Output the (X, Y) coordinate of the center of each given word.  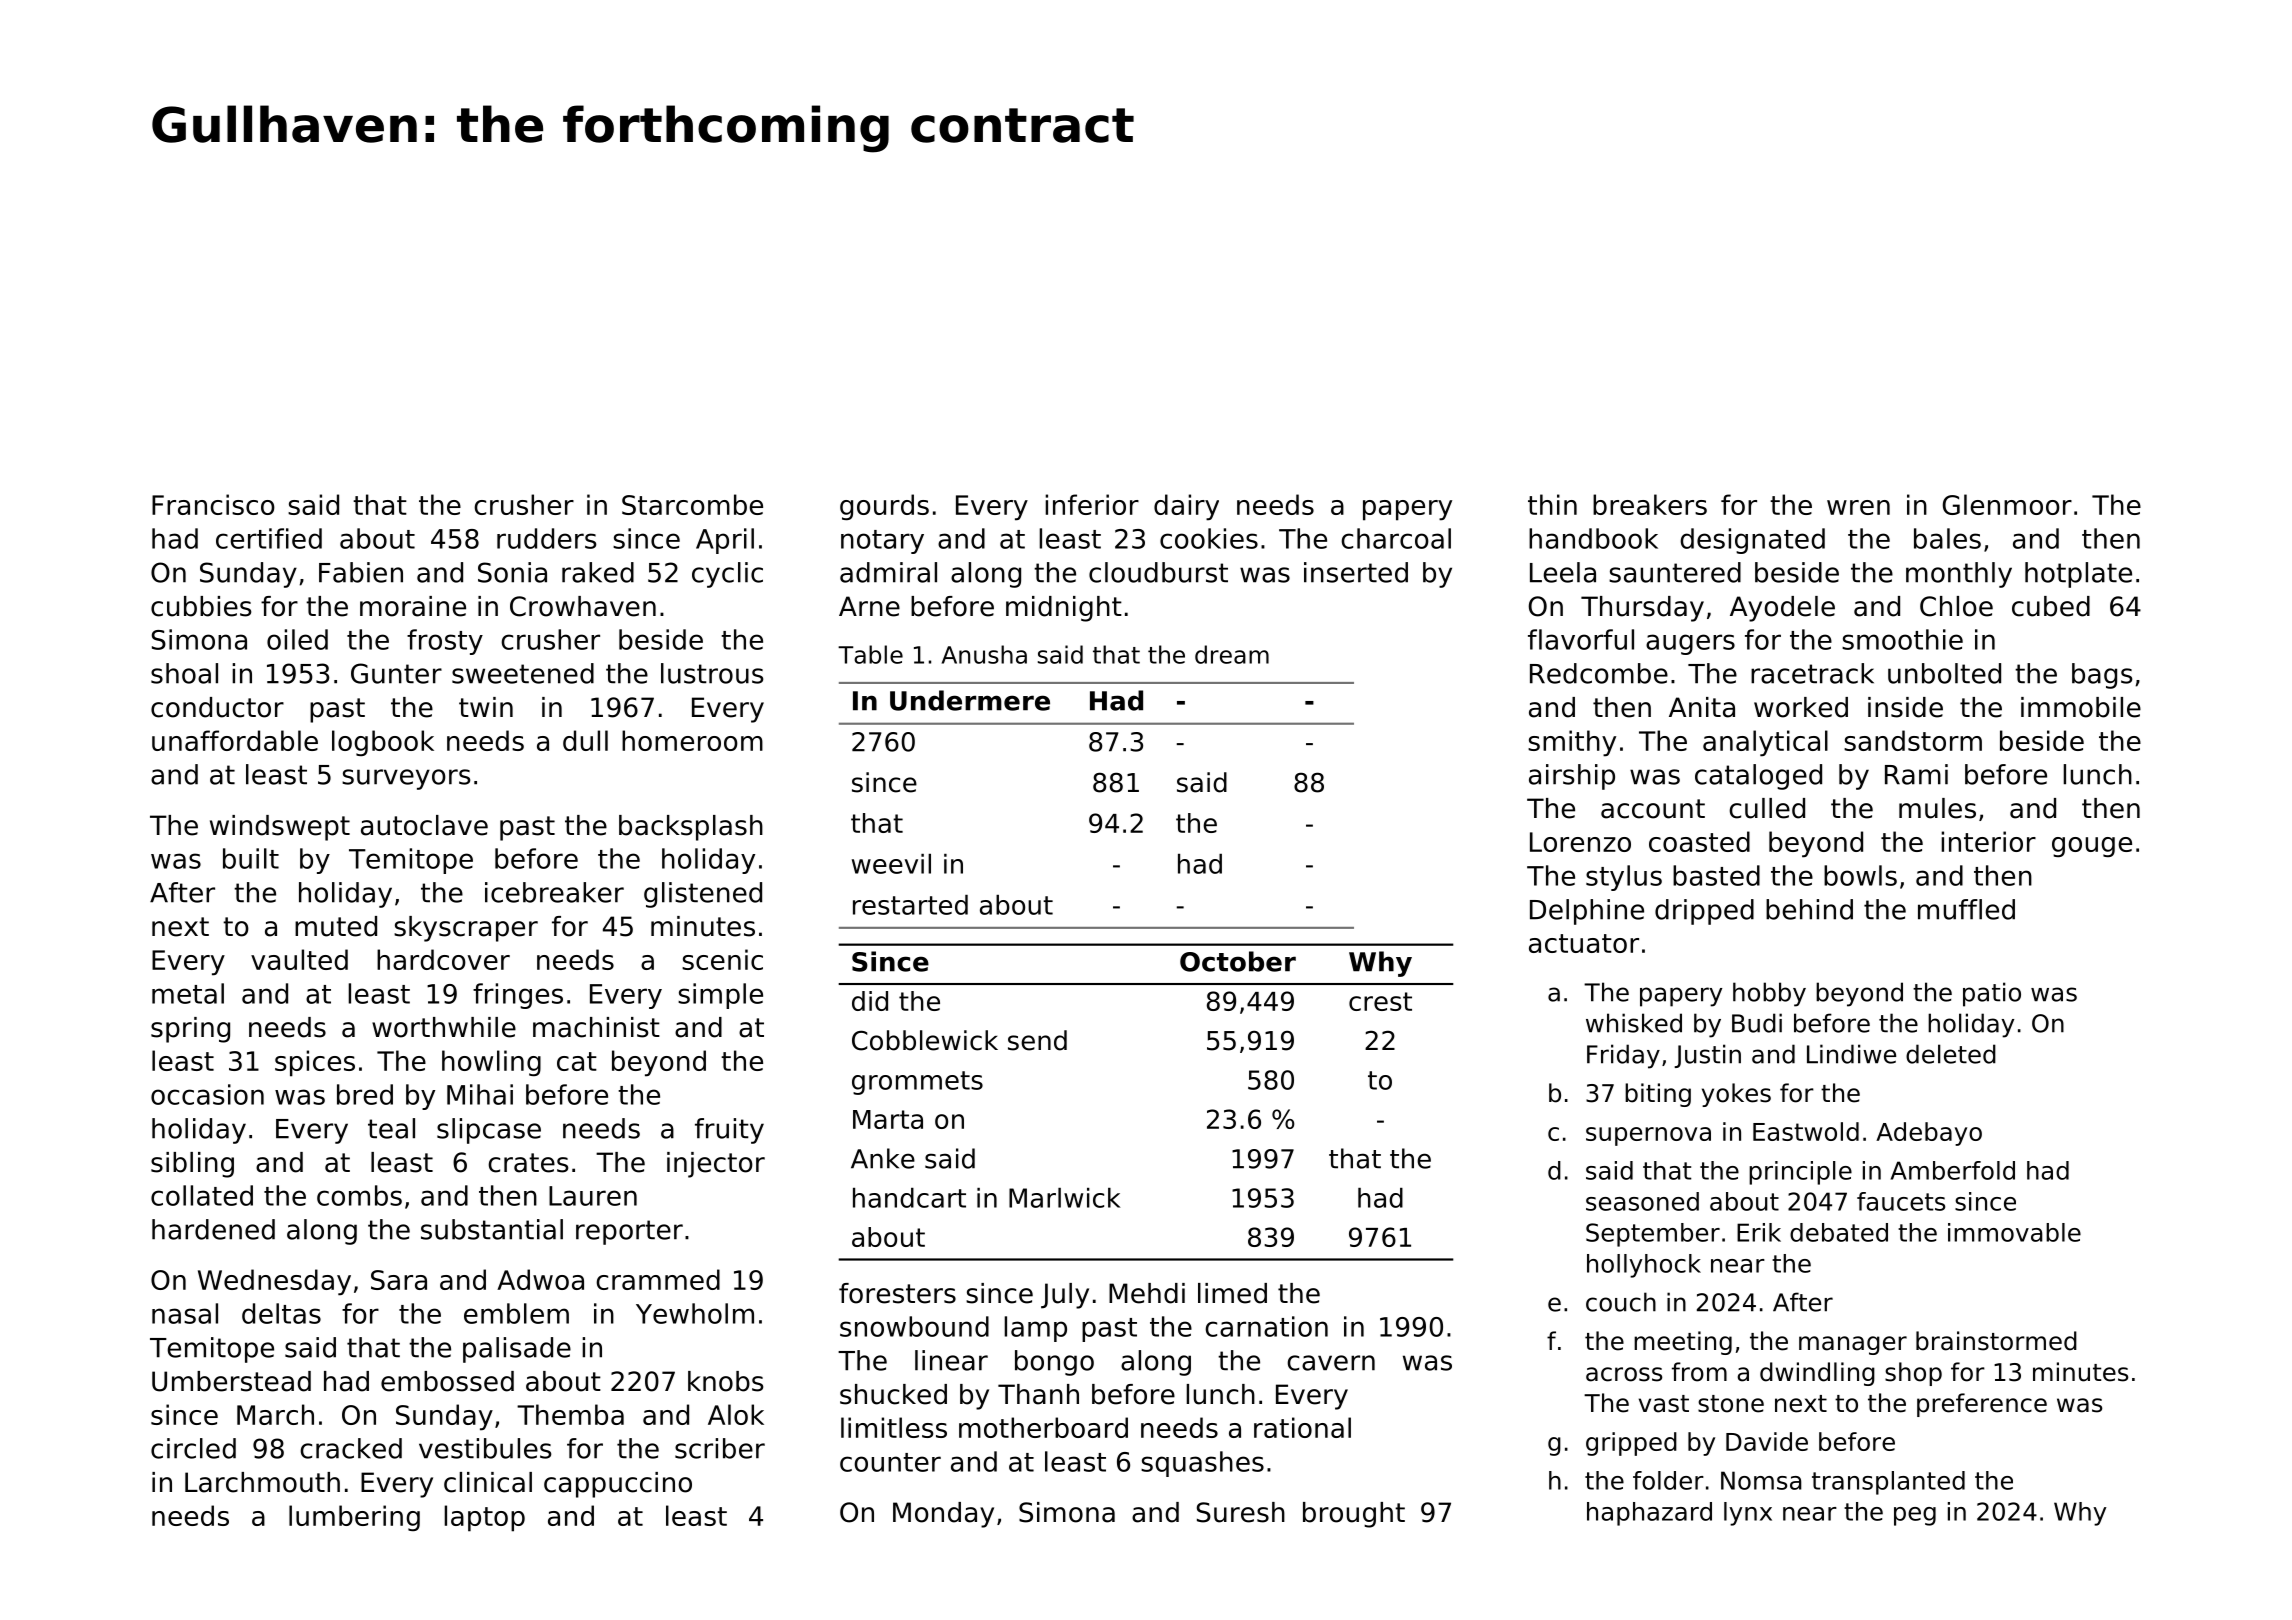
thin (1552, 504)
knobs (725, 1381)
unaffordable (235, 740)
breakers (1650, 504)
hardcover (443, 959)
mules (1937, 808)
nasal (185, 1313)
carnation (1266, 1326)
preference (1982, 1405)
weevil (891, 864)
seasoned (1642, 1201)
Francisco (213, 504)
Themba (570, 1414)
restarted (910, 905)
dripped (1704, 912)
